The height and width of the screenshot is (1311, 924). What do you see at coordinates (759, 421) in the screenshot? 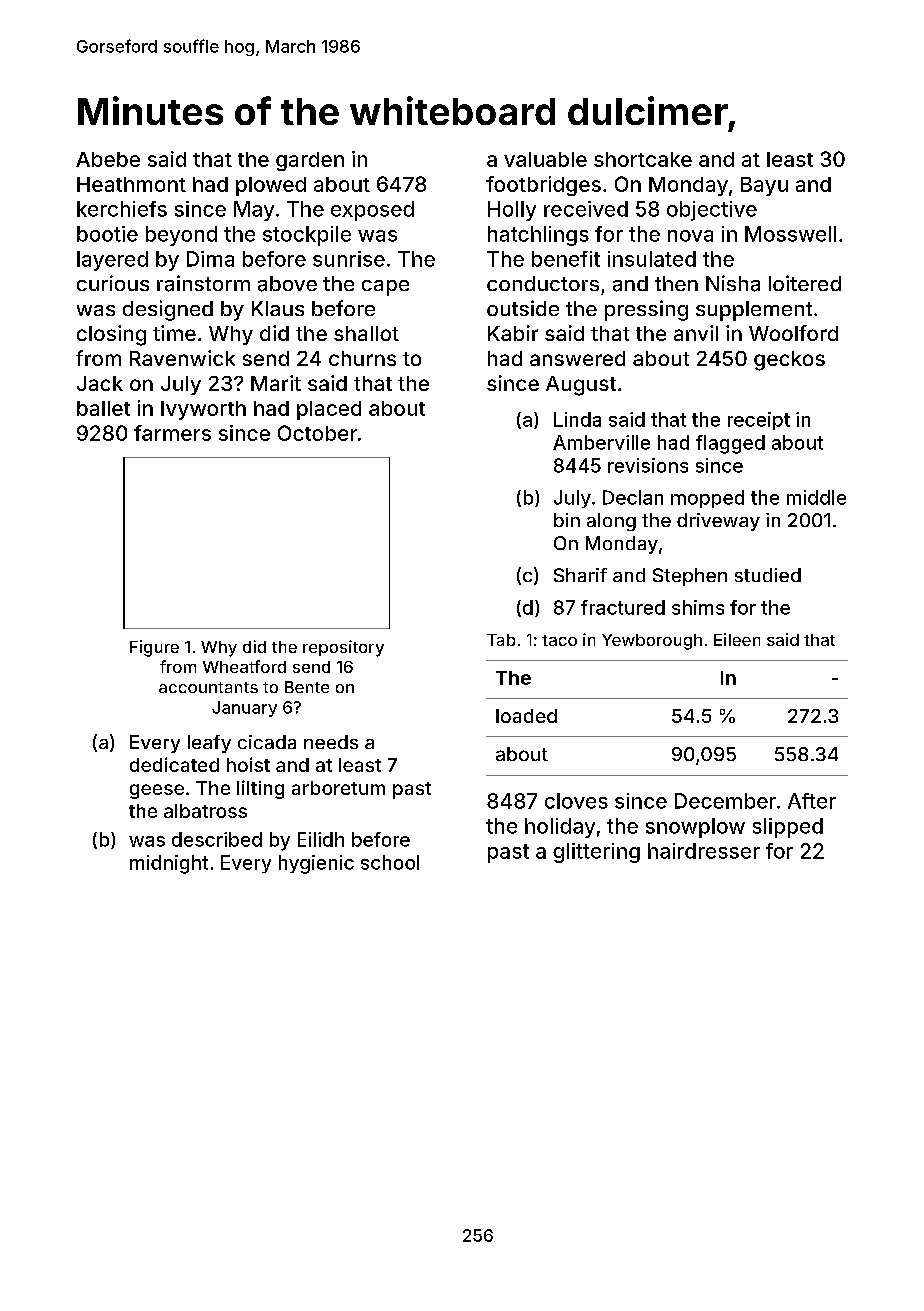
I see `receipt` at bounding box center [759, 421].
